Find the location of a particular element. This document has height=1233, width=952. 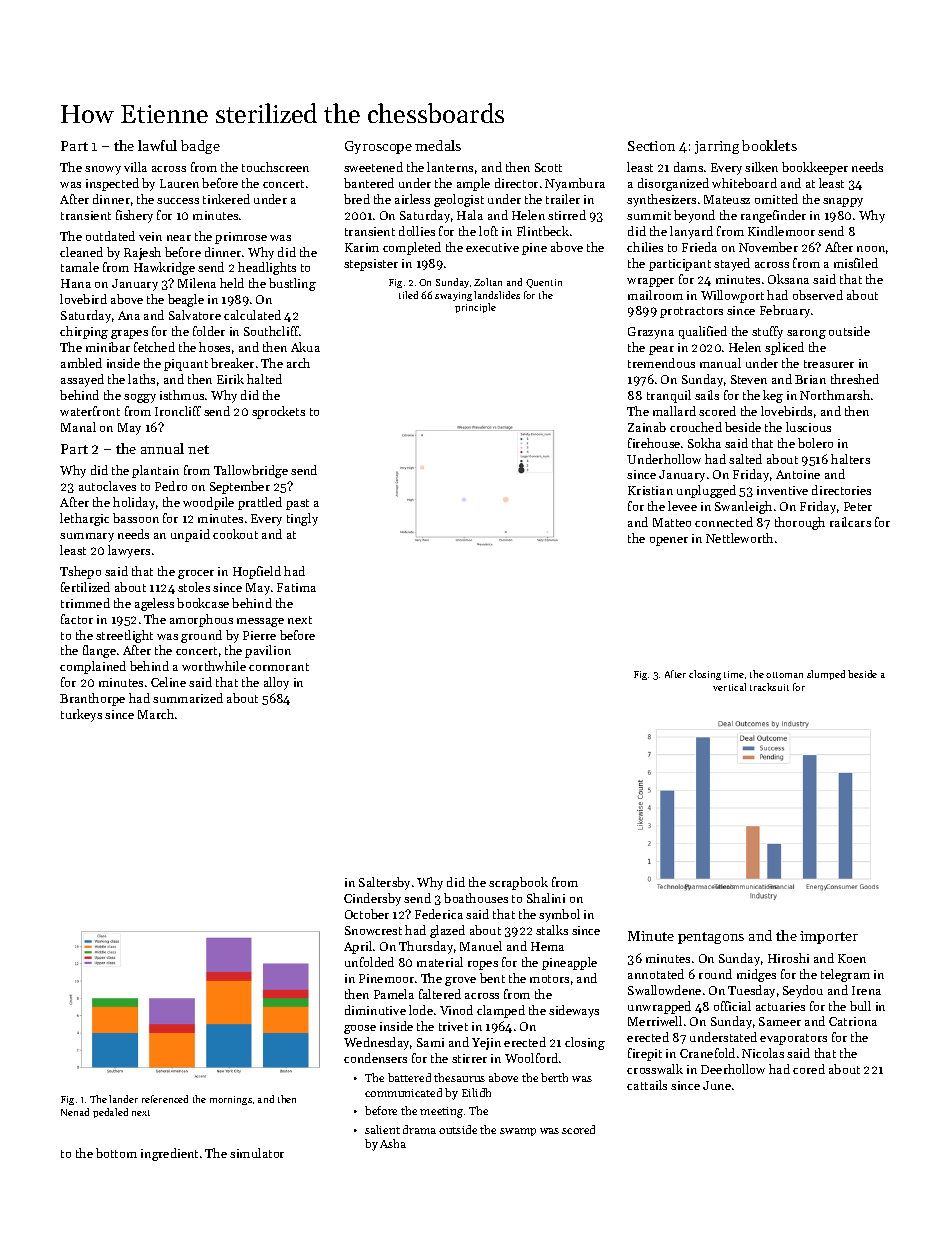

turkeys is located at coordinates (81, 715).
